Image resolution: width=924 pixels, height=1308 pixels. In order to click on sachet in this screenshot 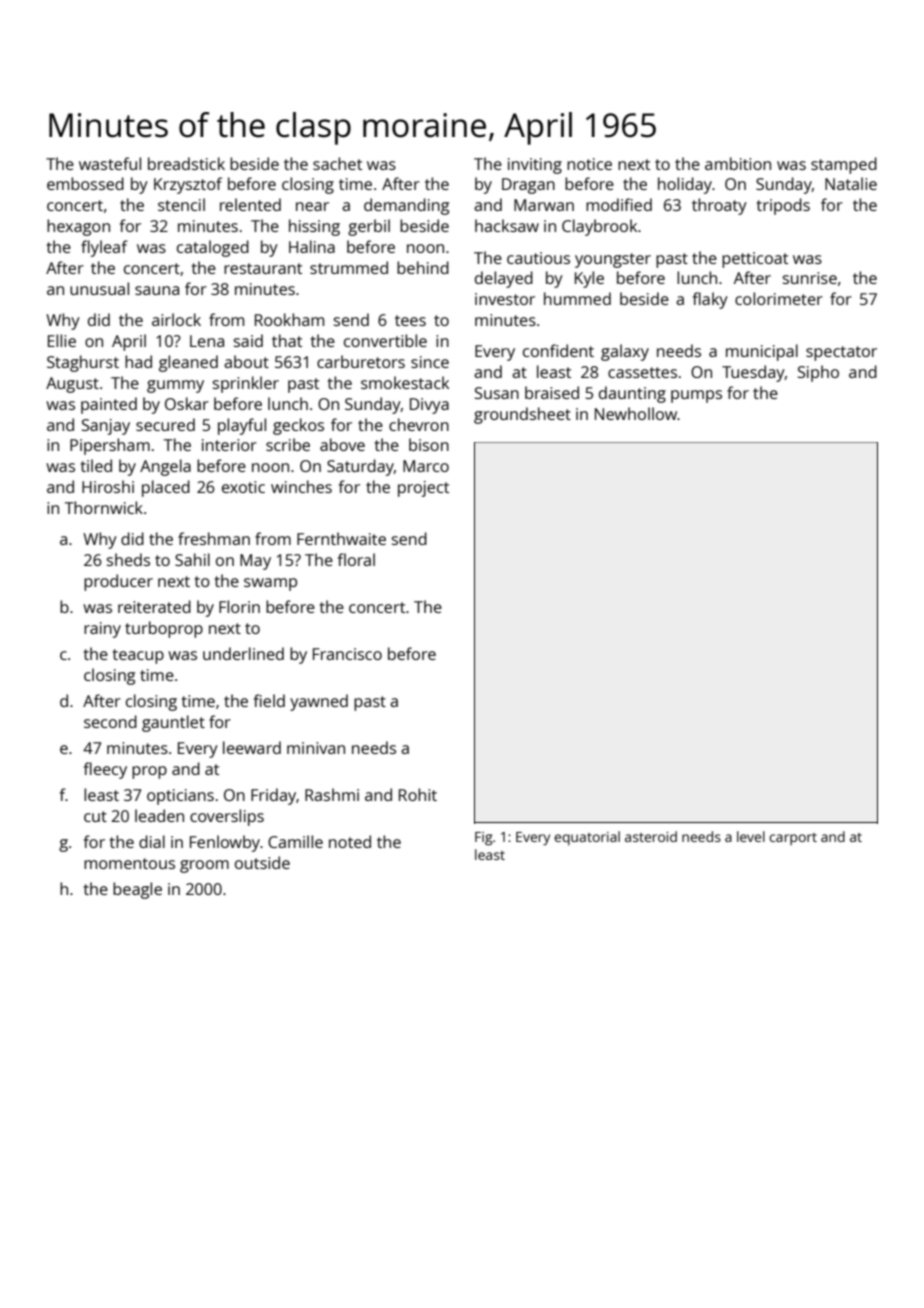, I will do `click(337, 163)`.
